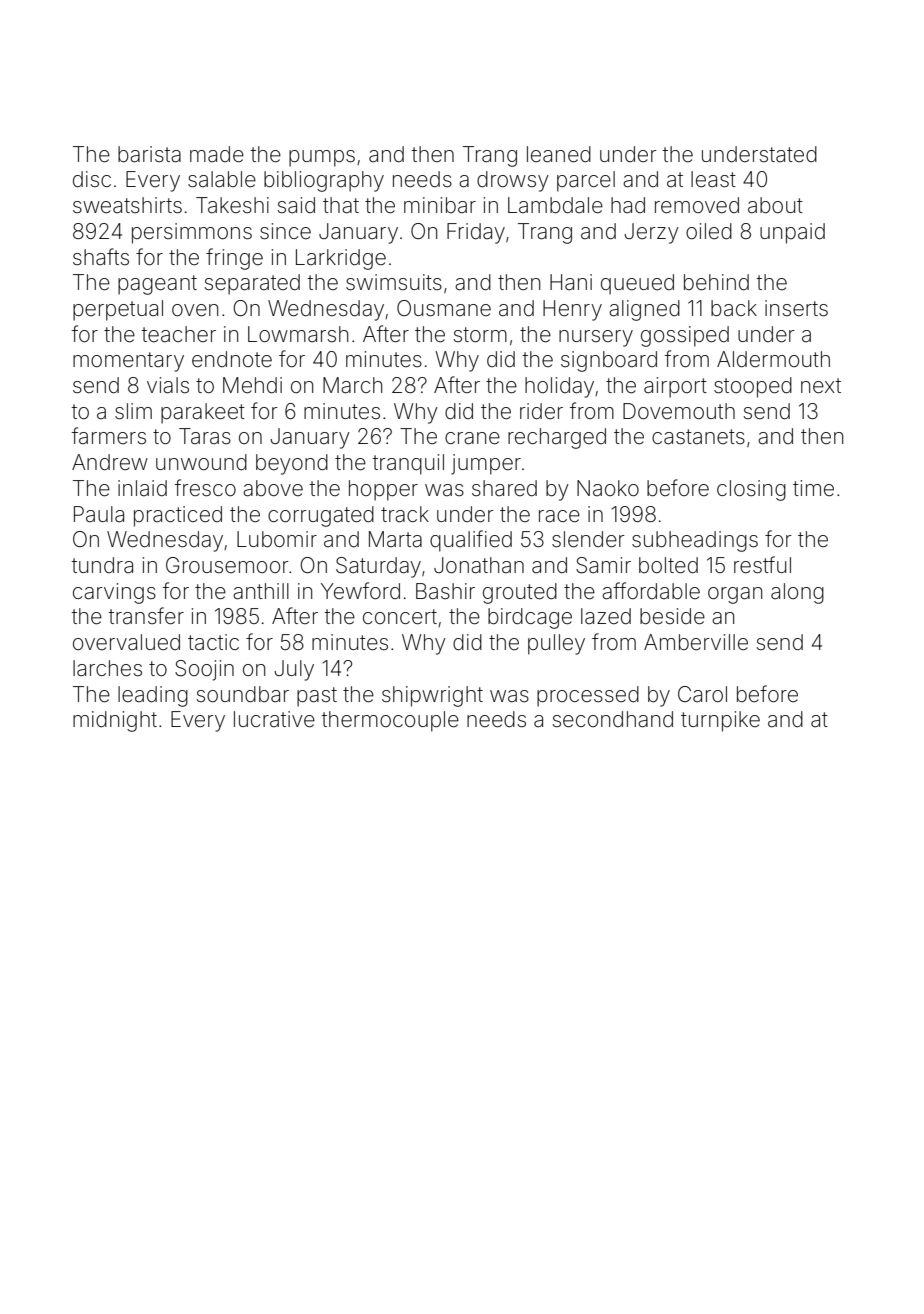 The width and height of the screenshot is (924, 1314). What do you see at coordinates (400, 617) in the screenshot?
I see `concert` at bounding box center [400, 617].
